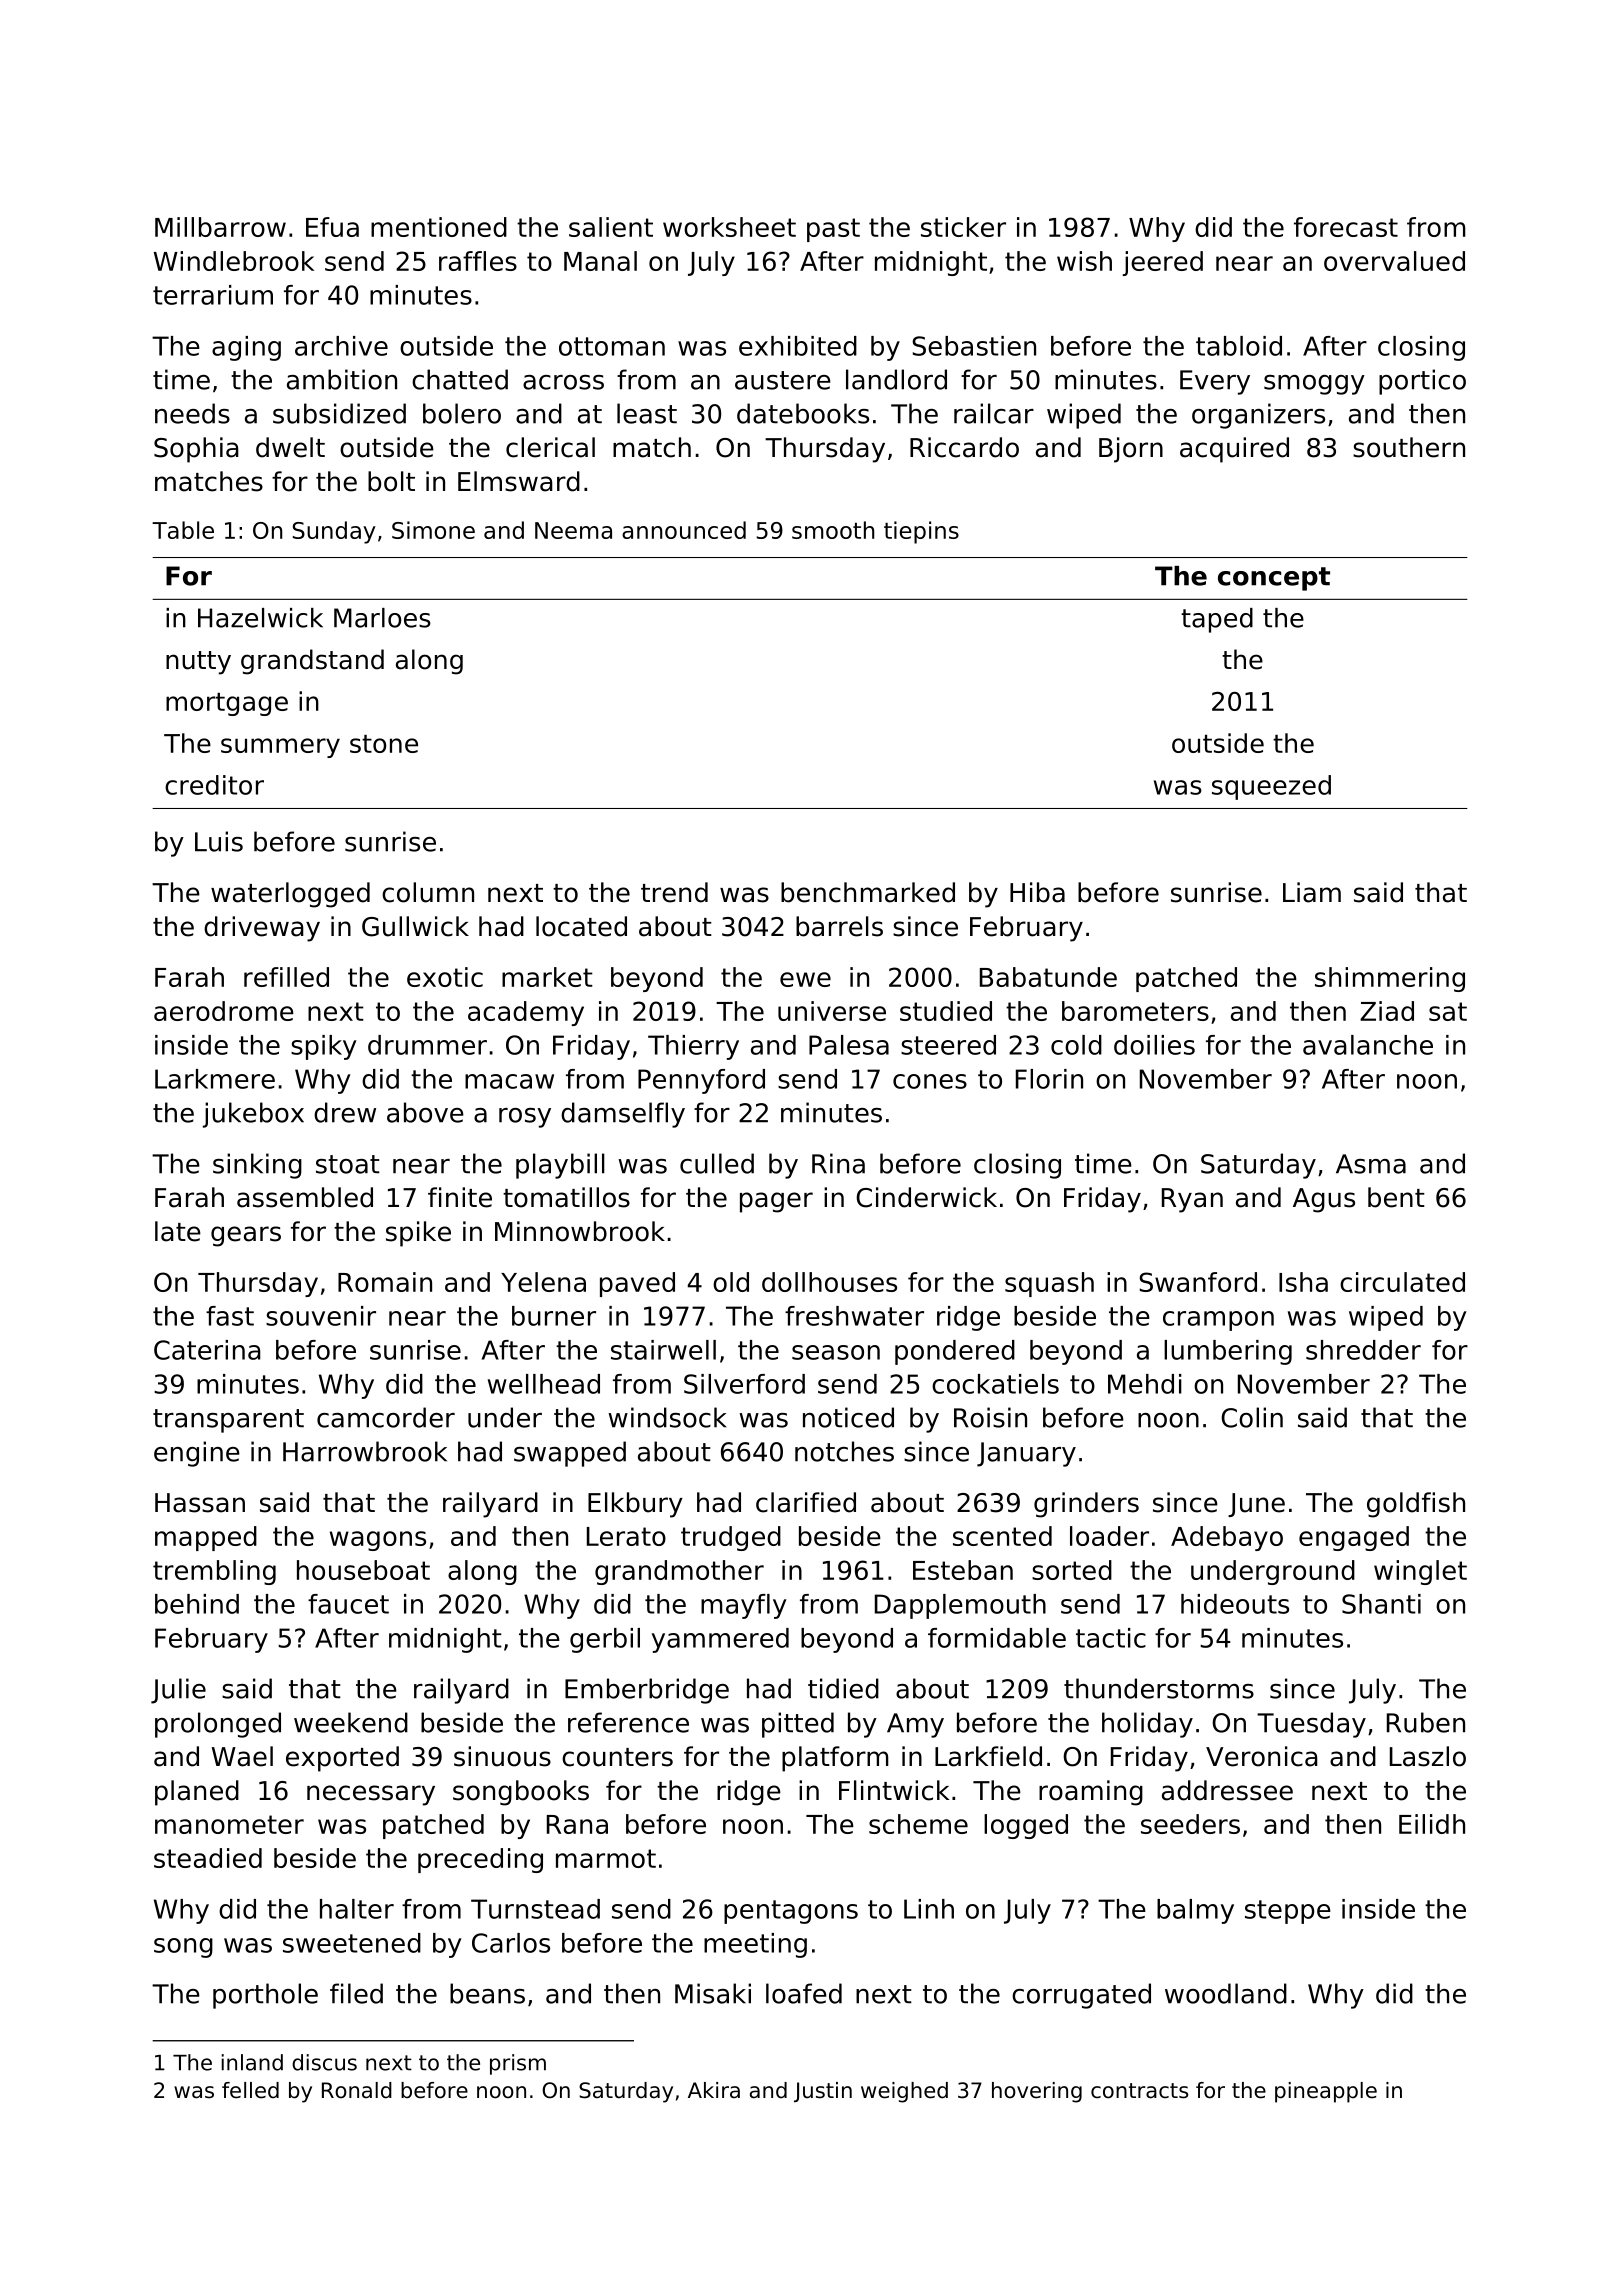 The height and width of the document is (2292, 1620). Describe the element at coordinates (384, 744) in the document. I see `stone` at that location.
